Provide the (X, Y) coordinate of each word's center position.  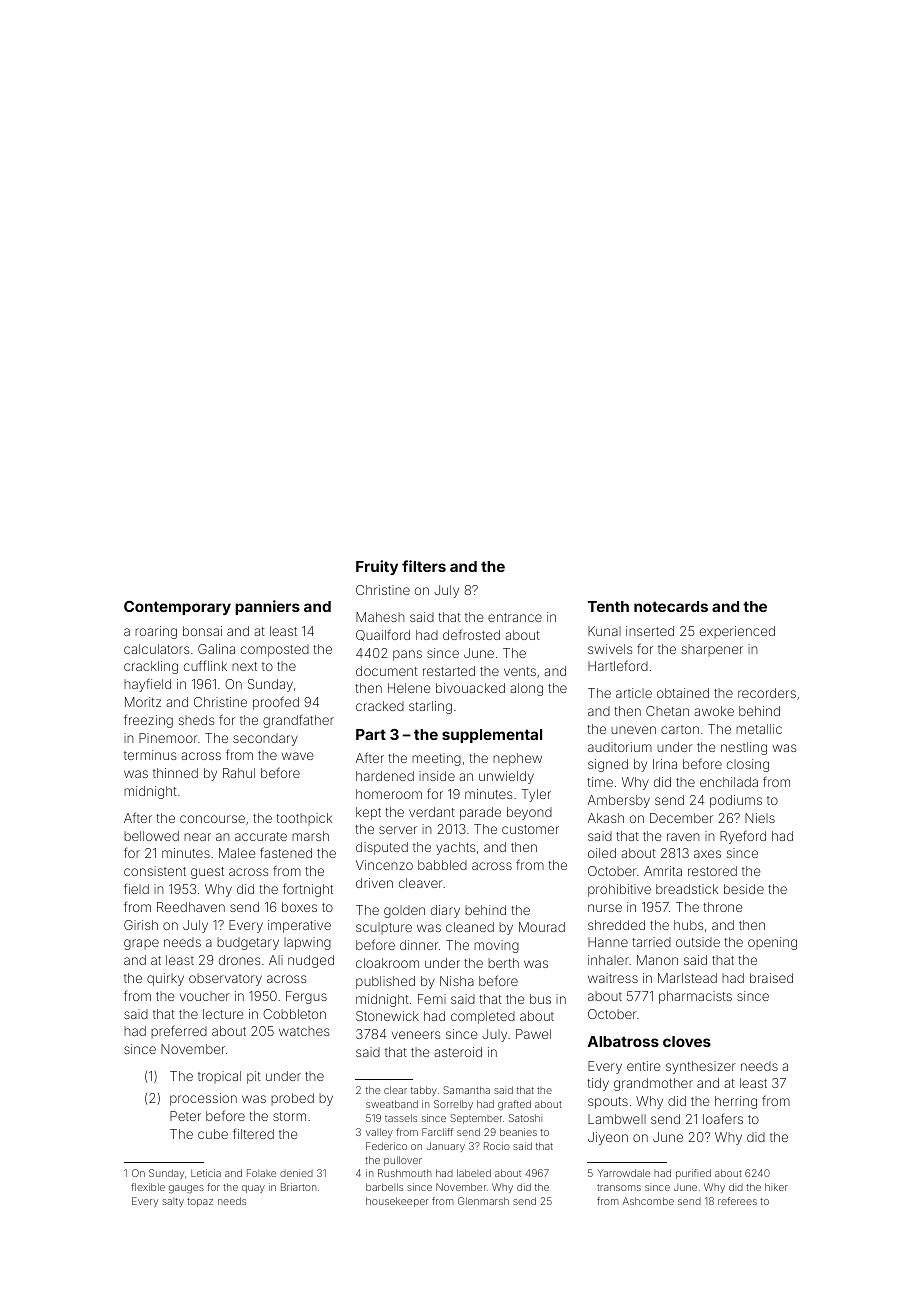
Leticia (206, 1173)
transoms (619, 1187)
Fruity (377, 567)
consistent (155, 871)
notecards (671, 606)
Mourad (542, 927)
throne (723, 907)
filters (424, 566)
